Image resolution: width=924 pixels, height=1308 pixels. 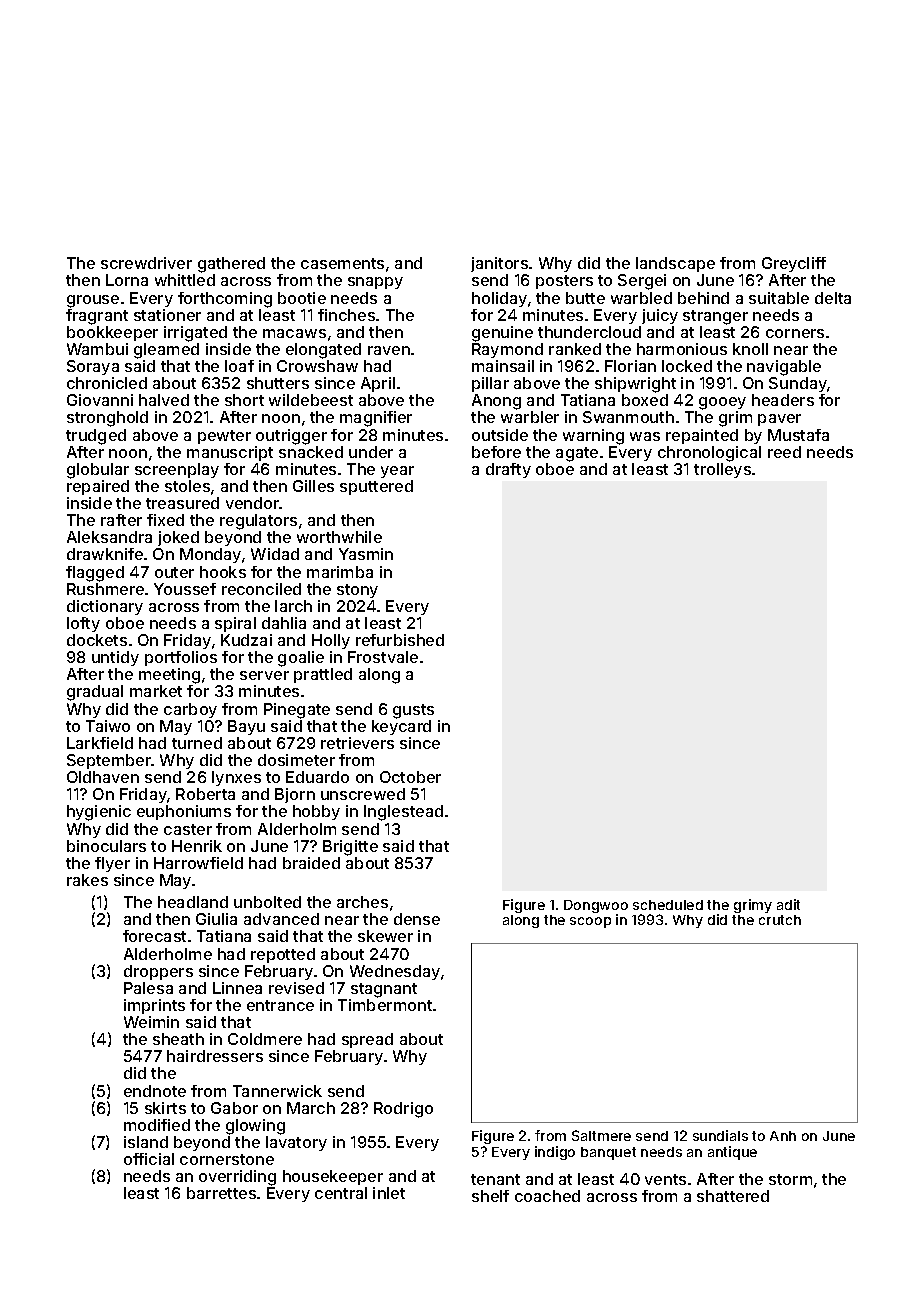 What do you see at coordinates (413, 711) in the screenshot?
I see `gusts` at bounding box center [413, 711].
